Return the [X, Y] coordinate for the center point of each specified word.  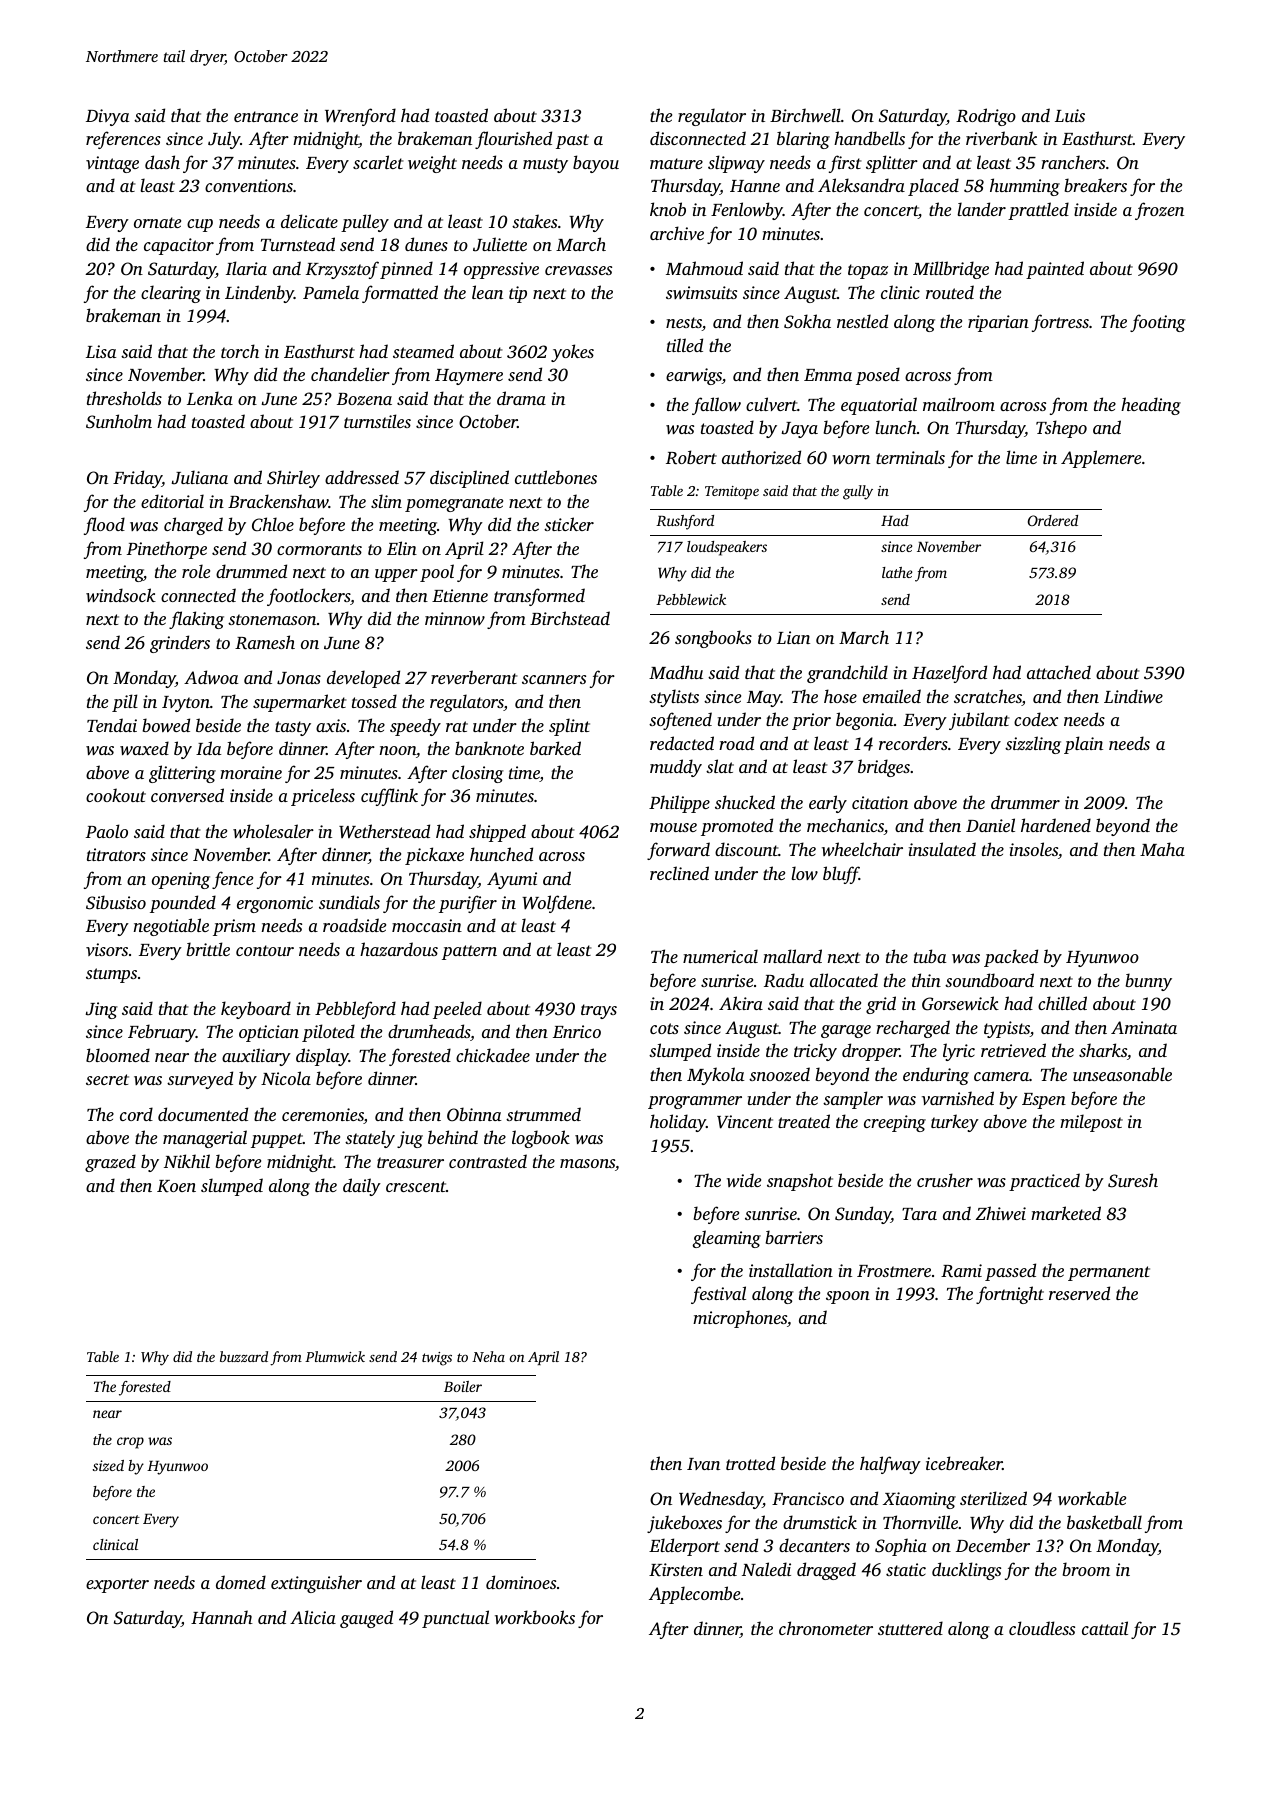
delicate [309, 221]
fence [232, 880]
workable [1092, 1498]
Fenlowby [747, 211]
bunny [1148, 982]
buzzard [244, 1356]
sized [108, 1465]
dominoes [521, 1582]
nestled [862, 321]
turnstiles [377, 421]
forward [678, 851]
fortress [1060, 323]
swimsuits [701, 292]
